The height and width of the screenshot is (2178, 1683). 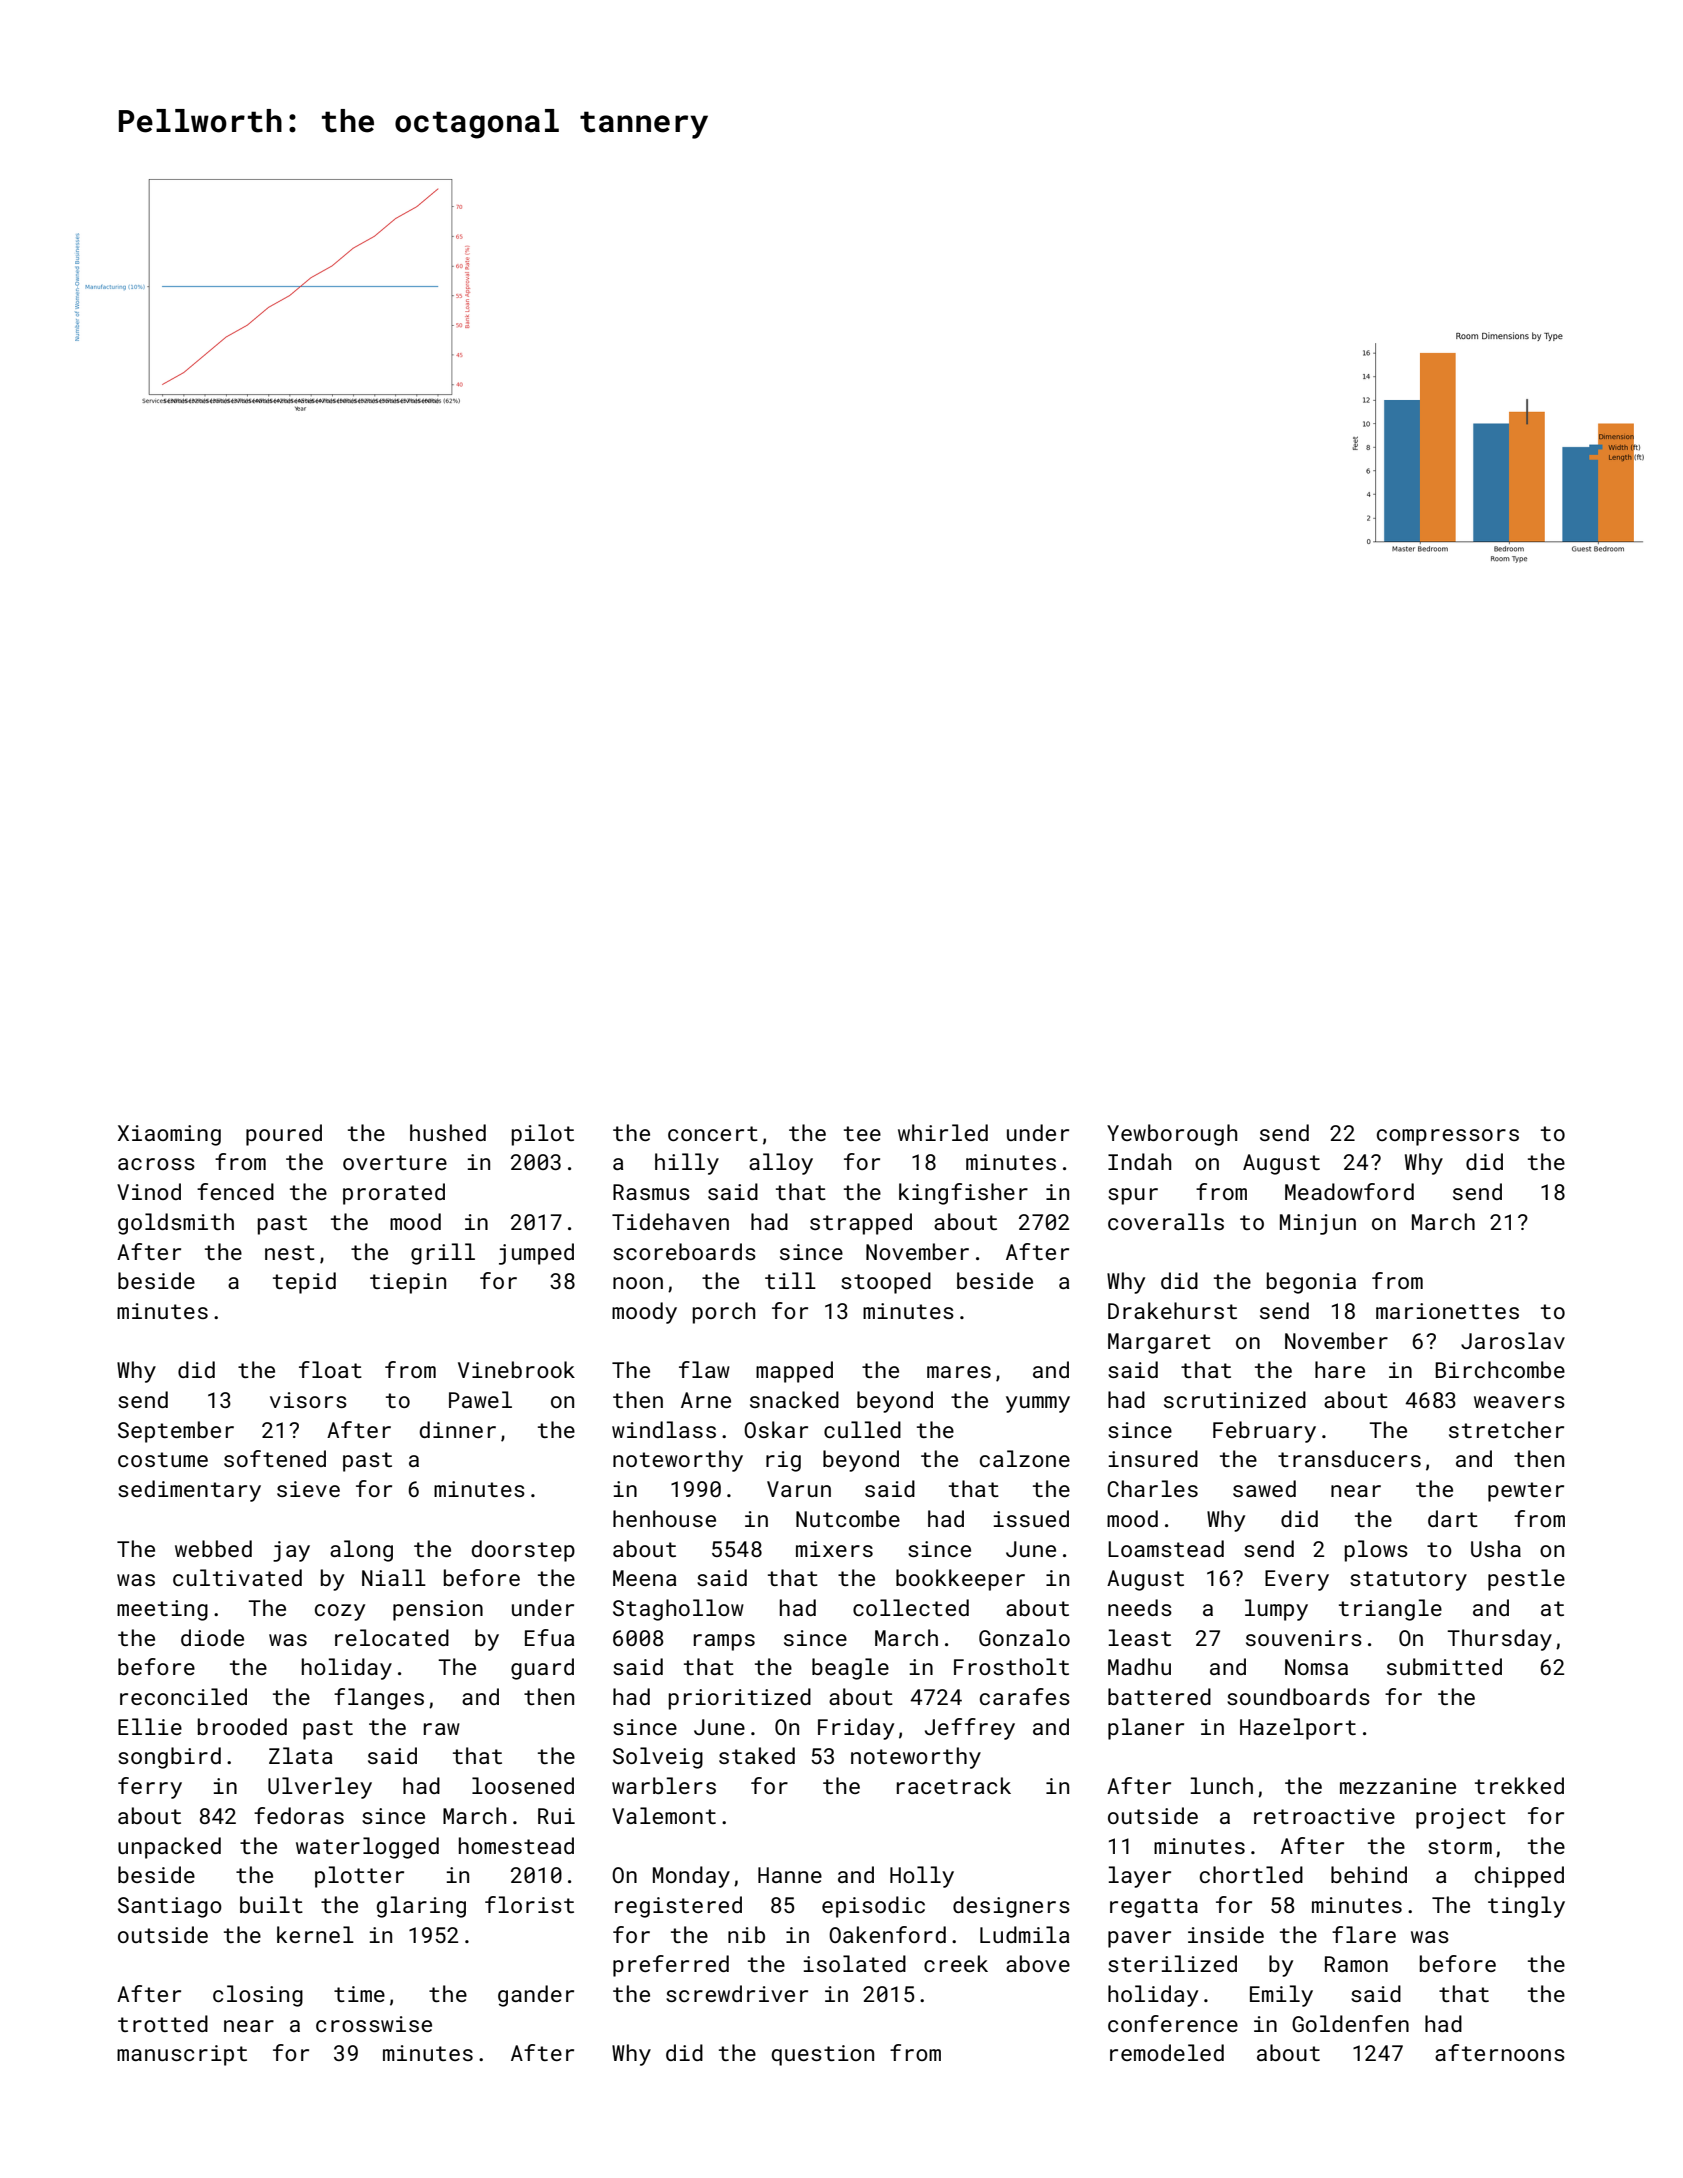 I want to click on pilot, so click(x=543, y=1135).
